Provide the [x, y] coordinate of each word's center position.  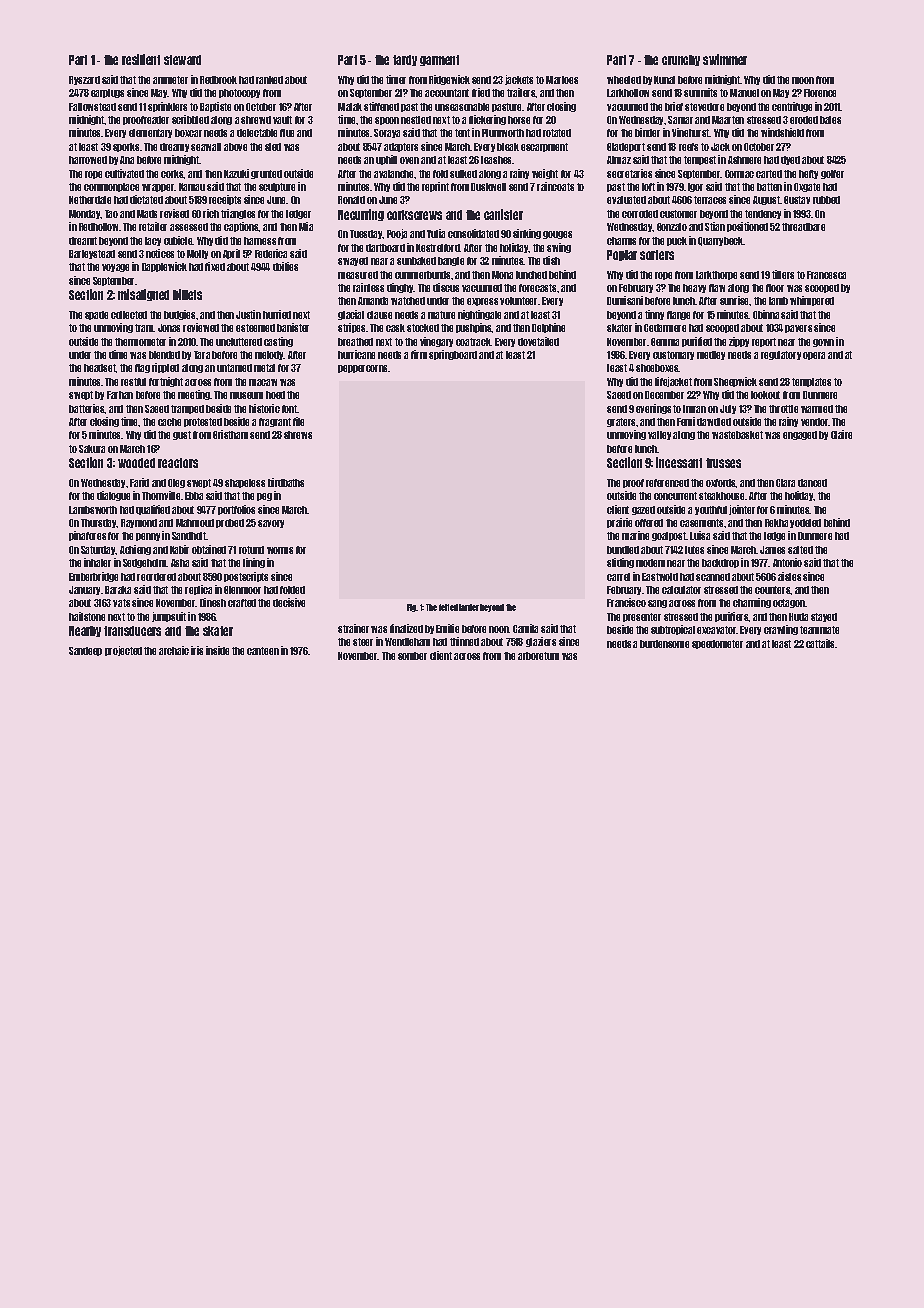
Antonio [787, 562]
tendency [763, 214]
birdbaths [286, 482]
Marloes [562, 80]
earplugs [107, 93]
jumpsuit [169, 617]
